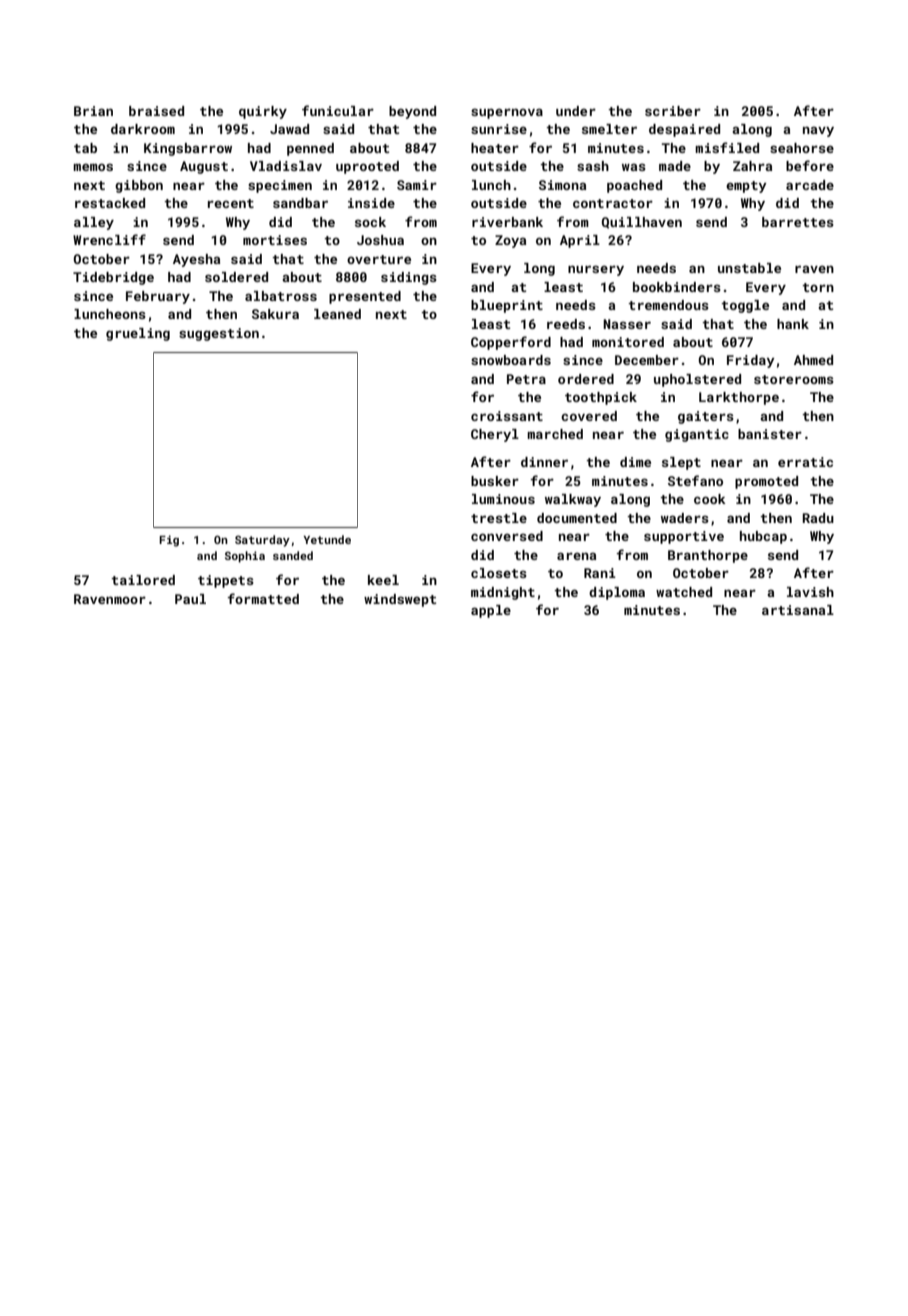 Image resolution: width=908 pixels, height=1316 pixels. What do you see at coordinates (412, 112) in the image?
I see `beyond` at bounding box center [412, 112].
